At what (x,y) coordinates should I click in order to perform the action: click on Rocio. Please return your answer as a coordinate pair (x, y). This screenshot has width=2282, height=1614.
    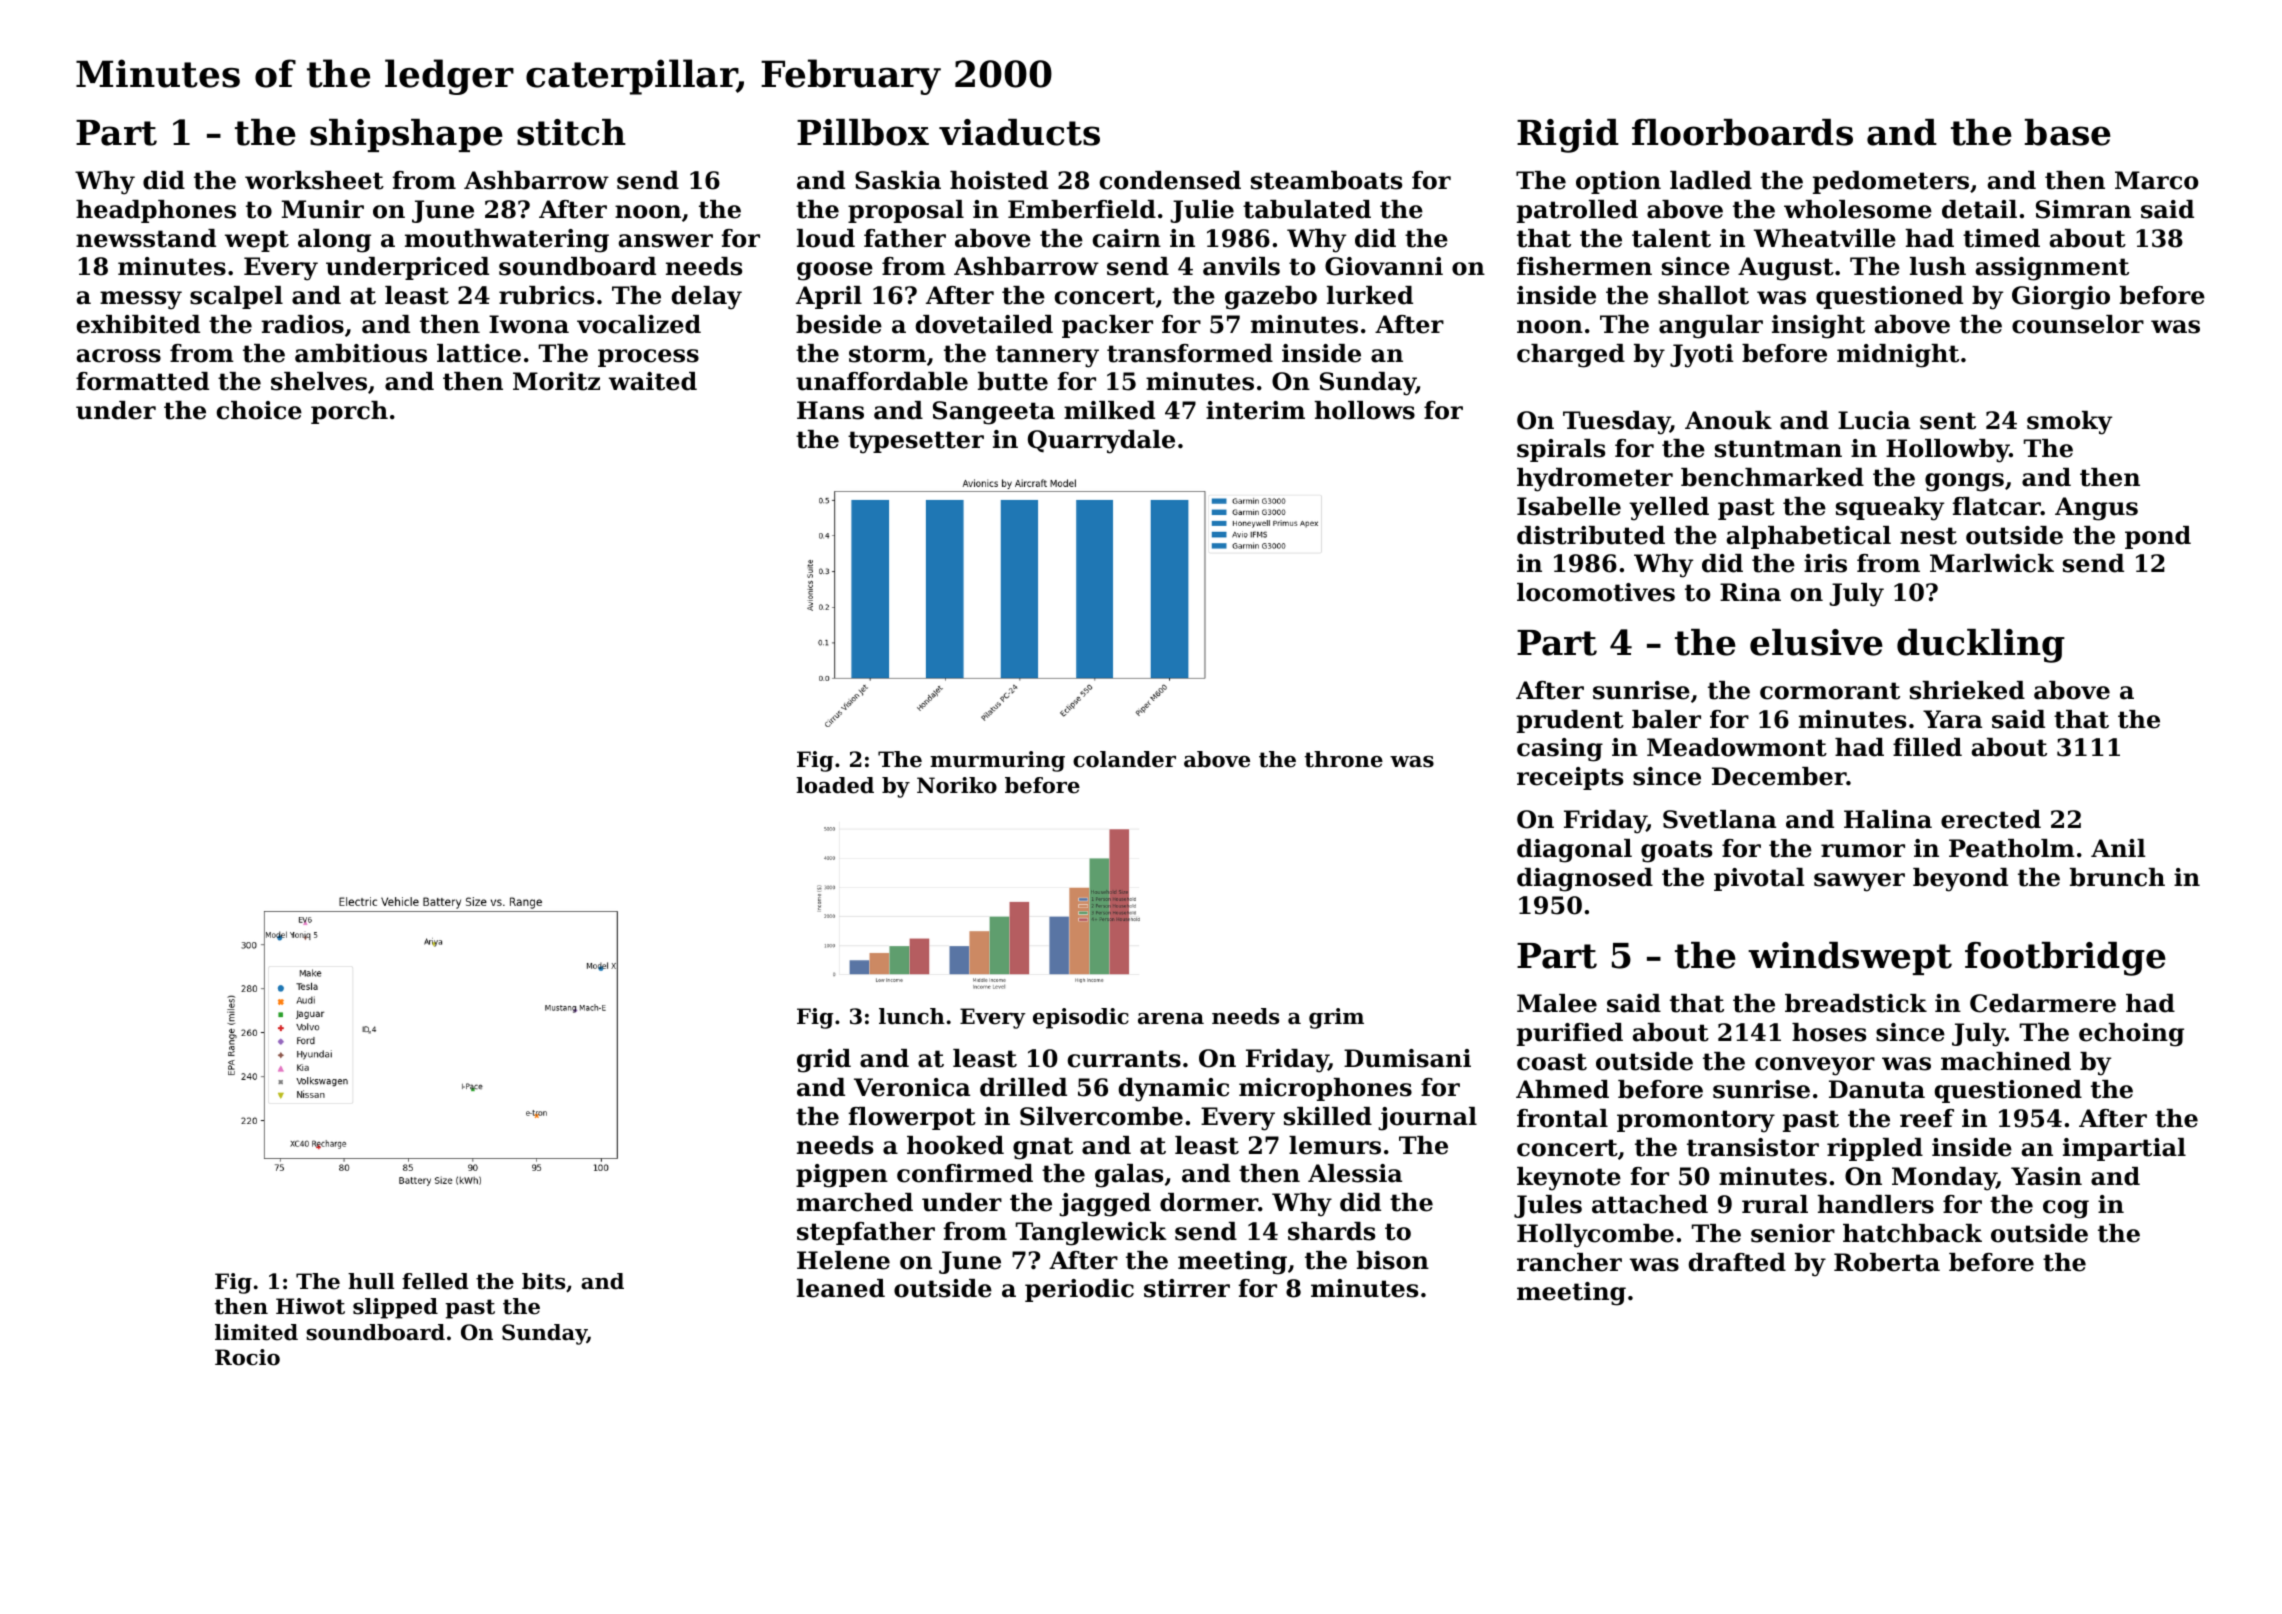
    Looking at the image, I should click on (247, 1357).
